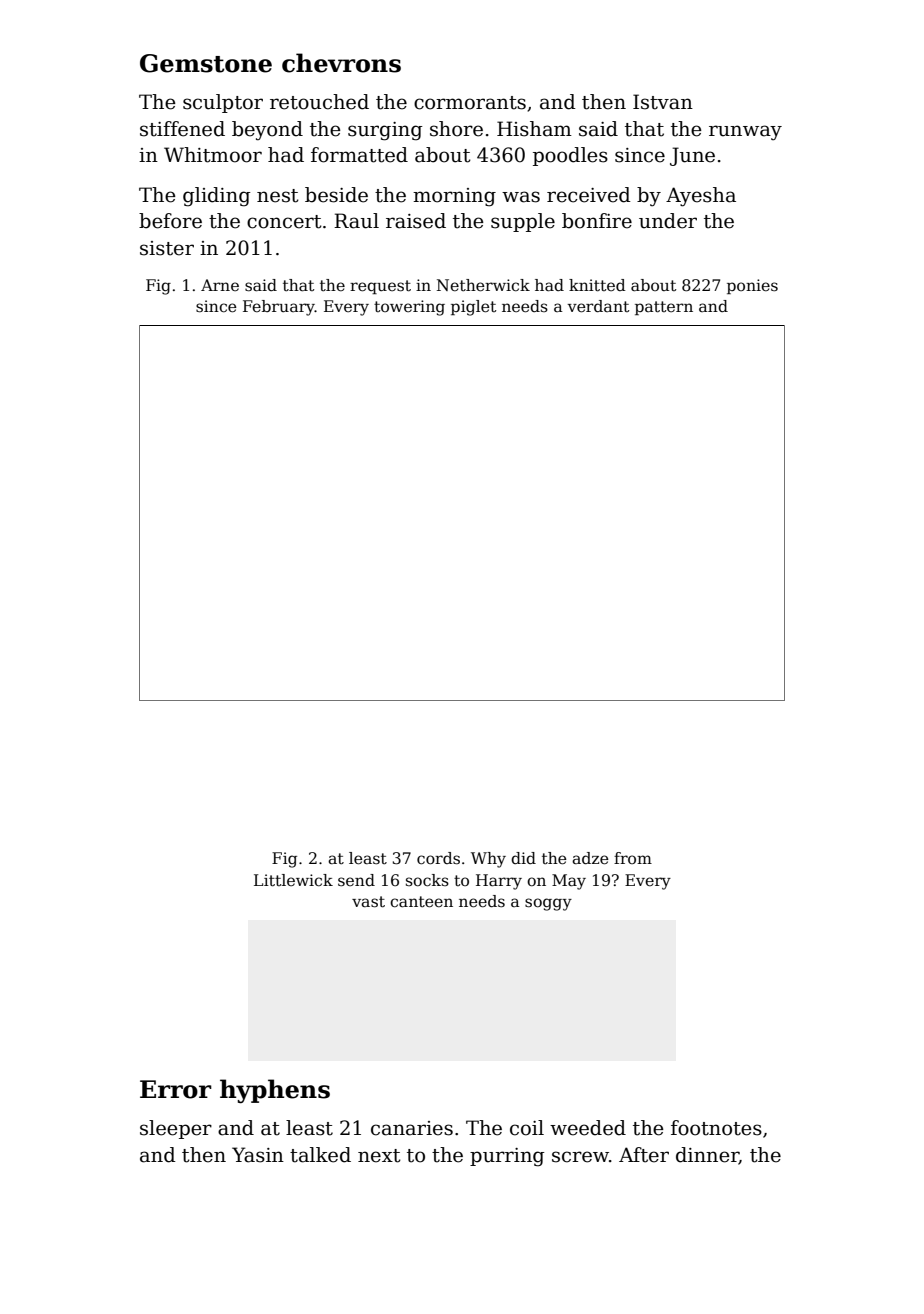 Image resolution: width=924 pixels, height=1314 pixels. Describe the element at coordinates (663, 102) in the document. I see `Istvan` at that location.
